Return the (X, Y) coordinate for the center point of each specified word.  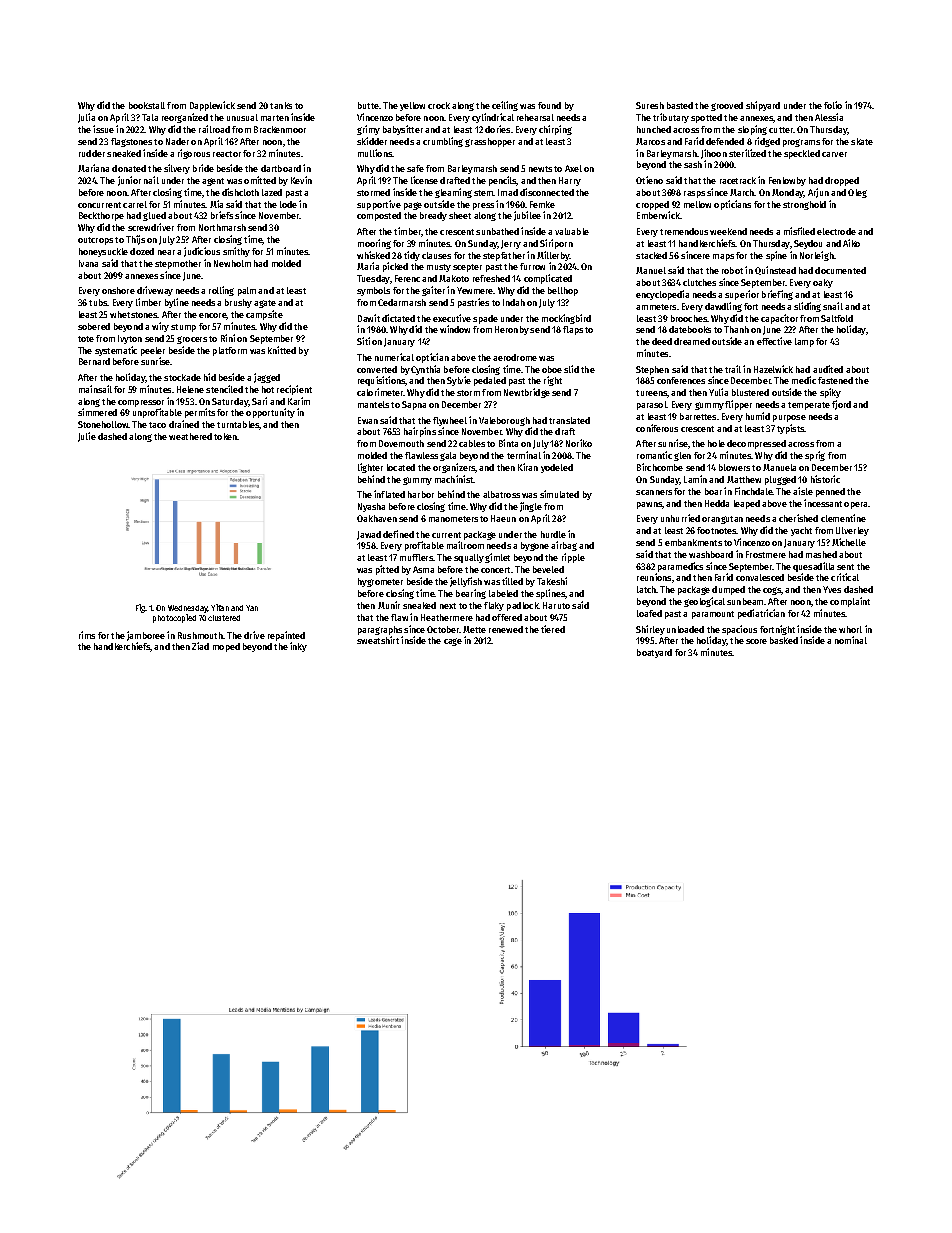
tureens (651, 393)
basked (784, 640)
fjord (841, 405)
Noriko (579, 443)
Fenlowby (787, 181)
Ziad (200, 646)
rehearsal (535, 117)
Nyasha (371, 507)
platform (230, 351)
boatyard (654, 653)
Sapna (414, 405)
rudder (92, 153)
